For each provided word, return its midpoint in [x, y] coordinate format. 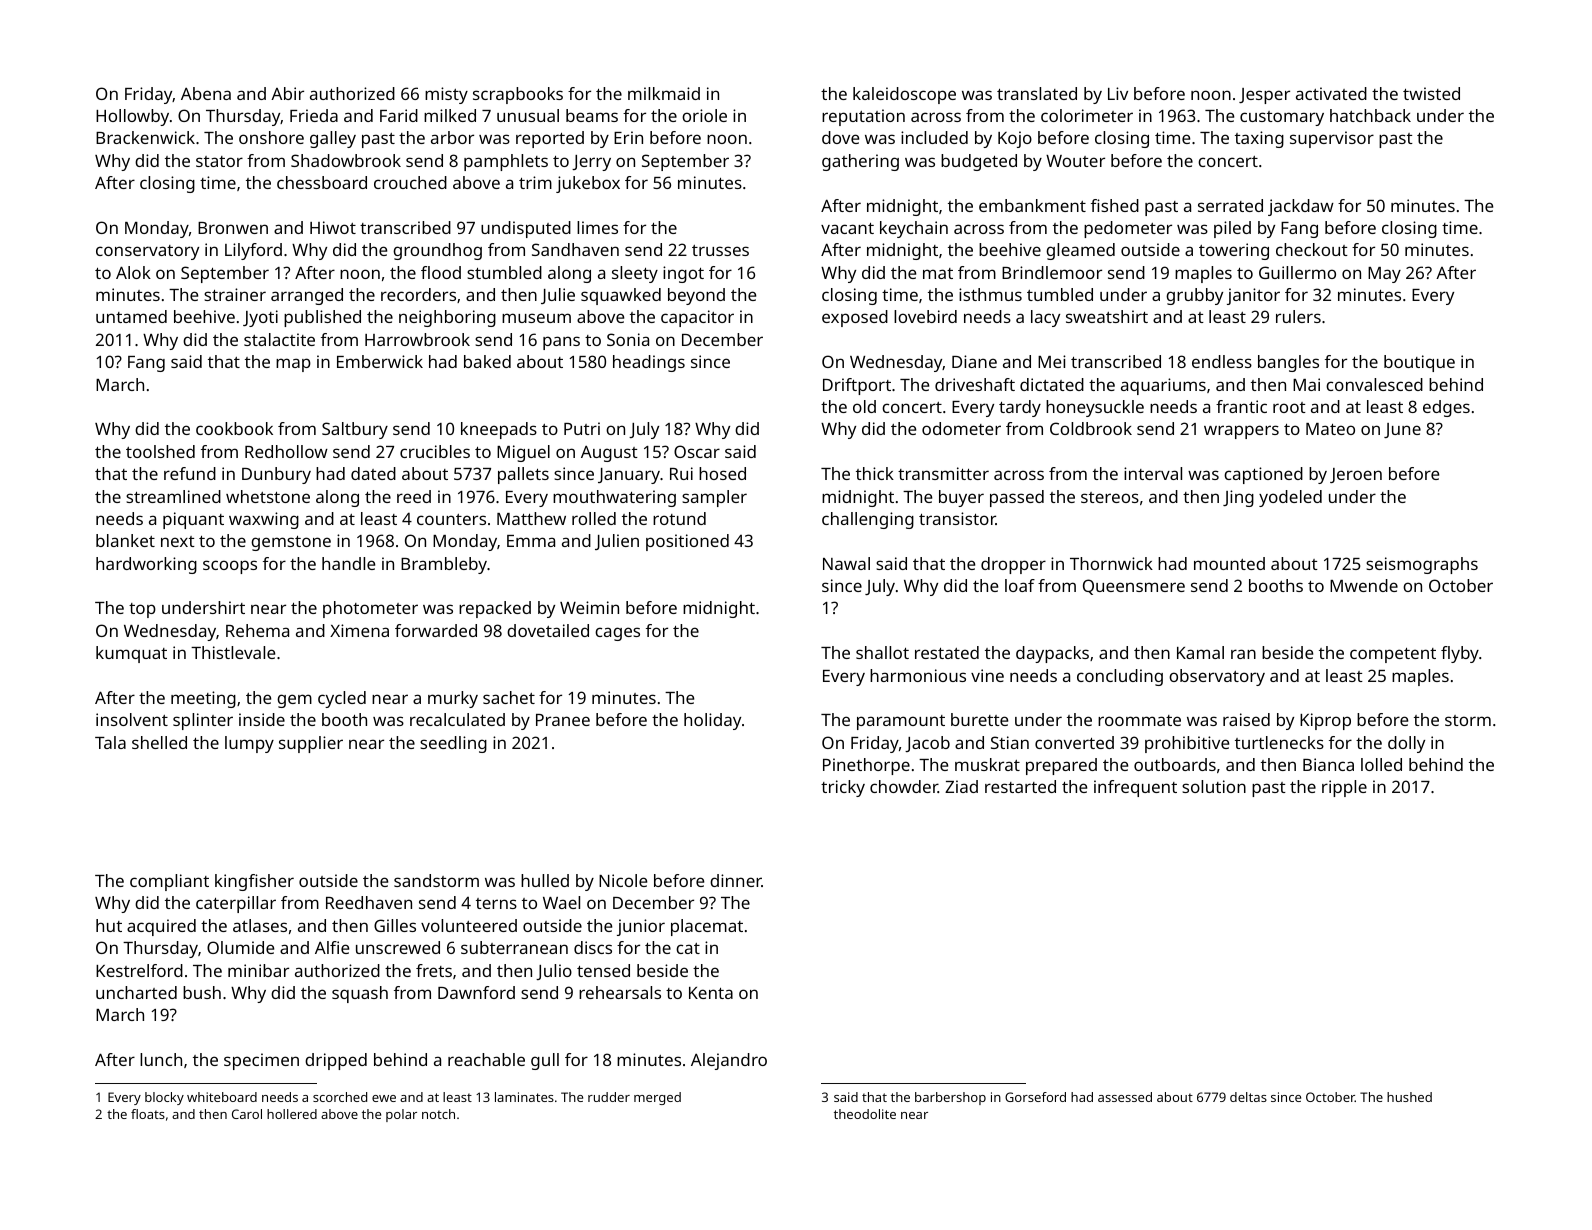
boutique [1419, 363]
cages [617, 634]
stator [219, 161]
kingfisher [254, 882]
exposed [855, 318]
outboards [1175, 764]
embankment [1032, 205]
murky [453, 699]
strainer [235, 294]
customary [1282, 118]
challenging [868, 520]
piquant [193, 520]
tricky [843, 788]
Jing [1238, 498]
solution [1214, 786]
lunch [161, 1059]
